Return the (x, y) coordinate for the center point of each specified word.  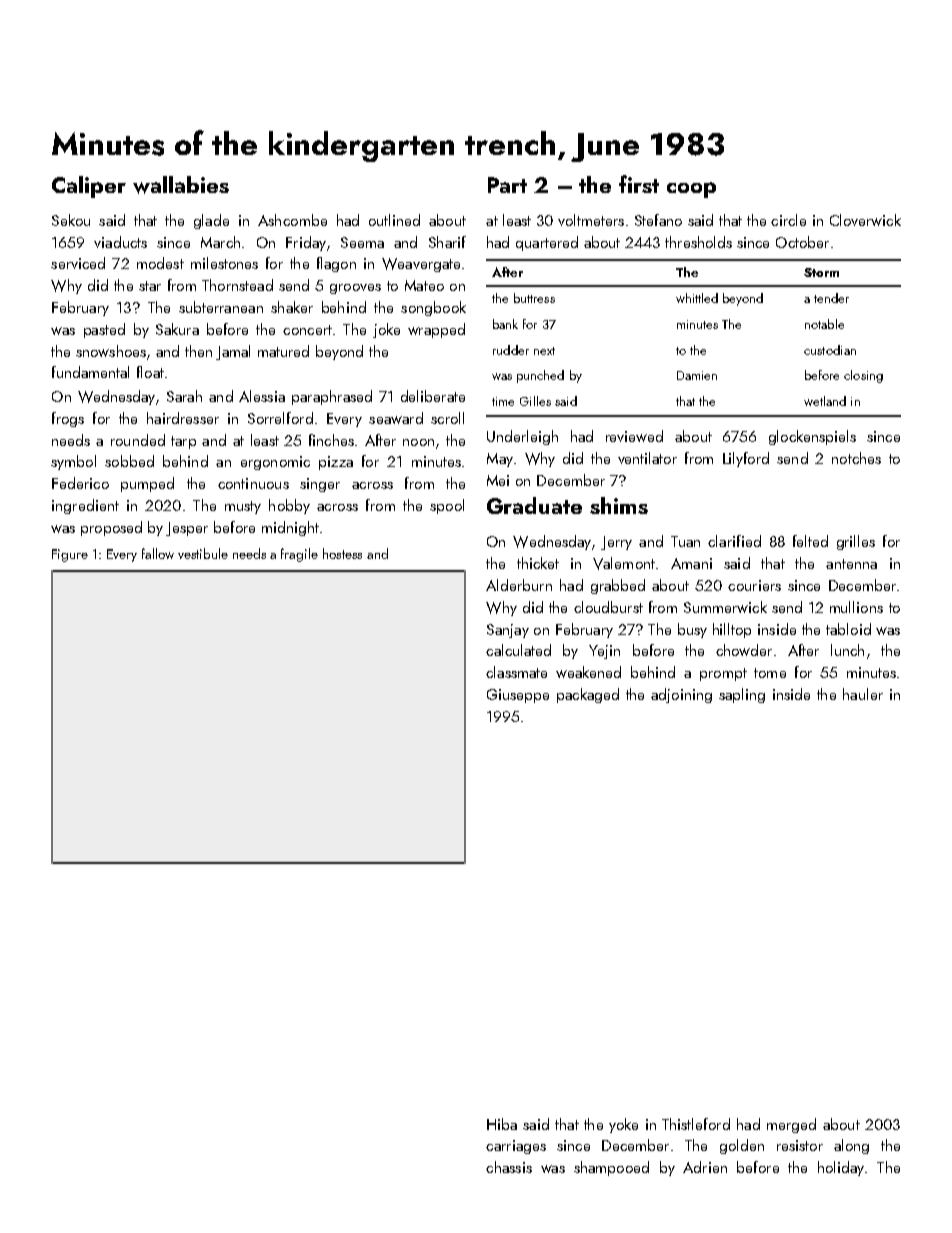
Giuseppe (518, 696)
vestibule (203, 553)
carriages (516, 1147)
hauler (863, 694)
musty (243, 507)
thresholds (698, 242)
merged (791, 1125)
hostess (342, 553)
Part (507, 185)
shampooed (611, 1168)
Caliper (89, 187)
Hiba (502, 1124)
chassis (509, 1167)
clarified (734, 541)
